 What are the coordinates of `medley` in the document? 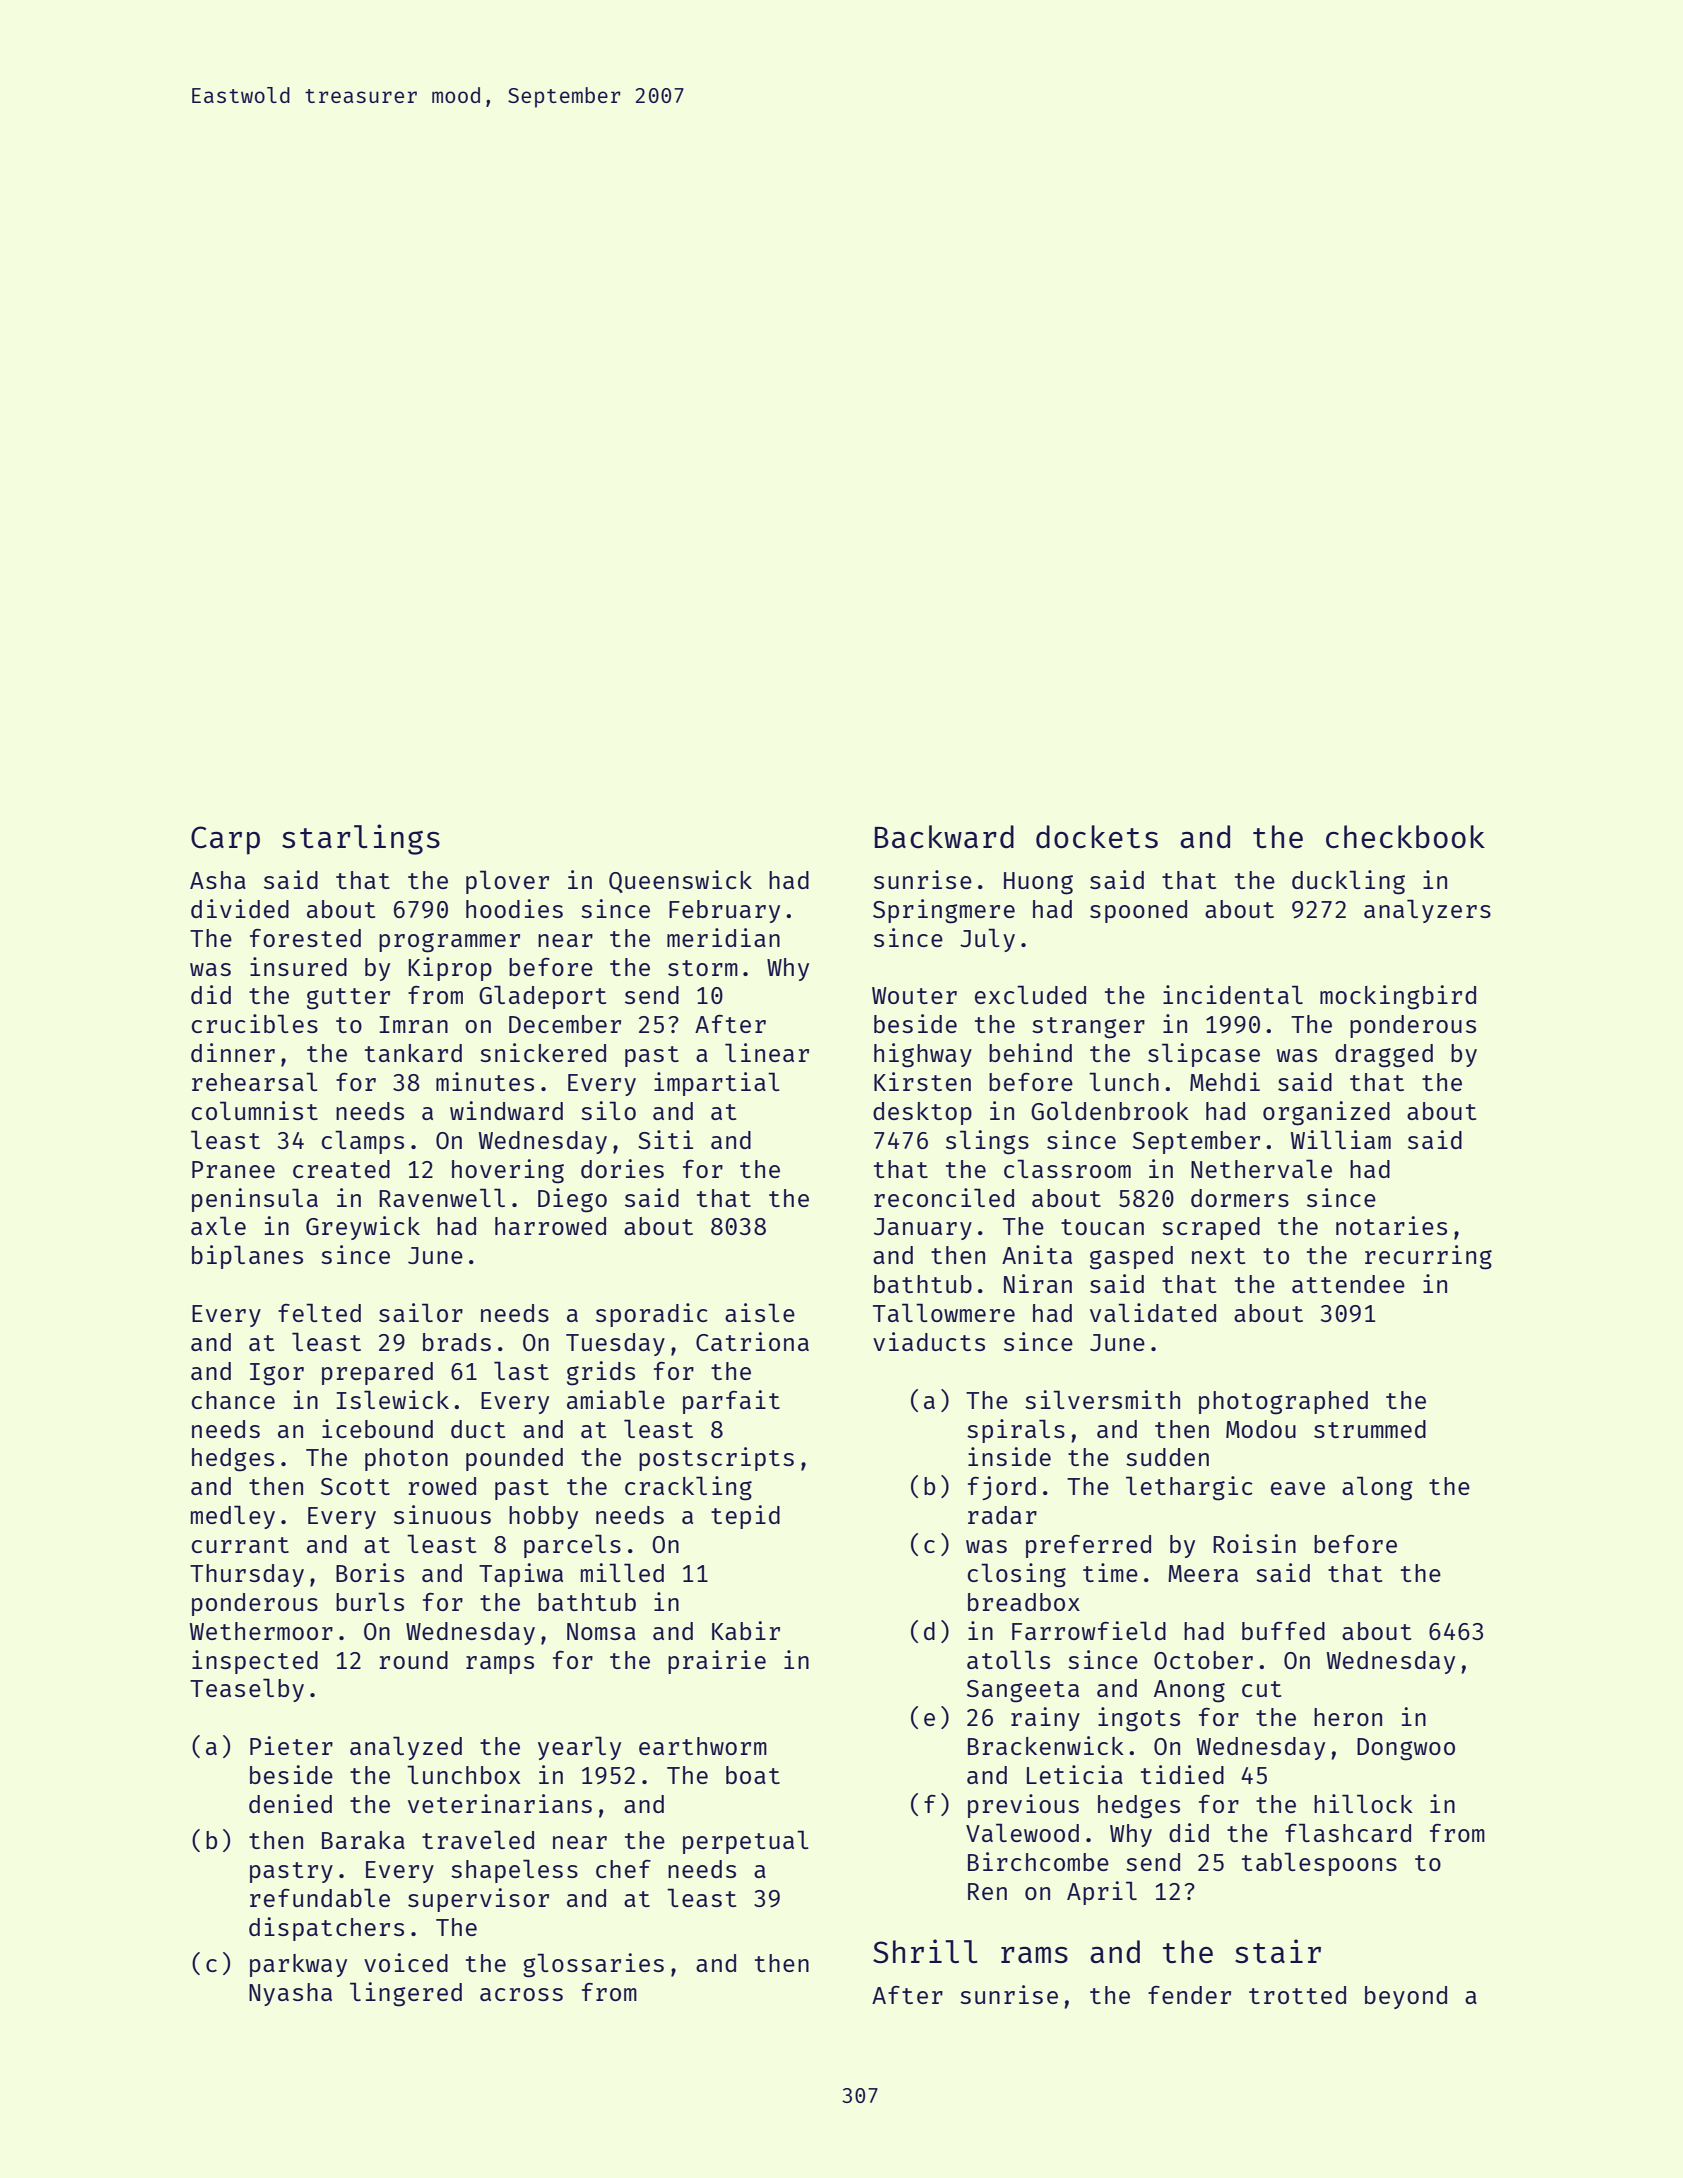 It's located at (233, 1517).
